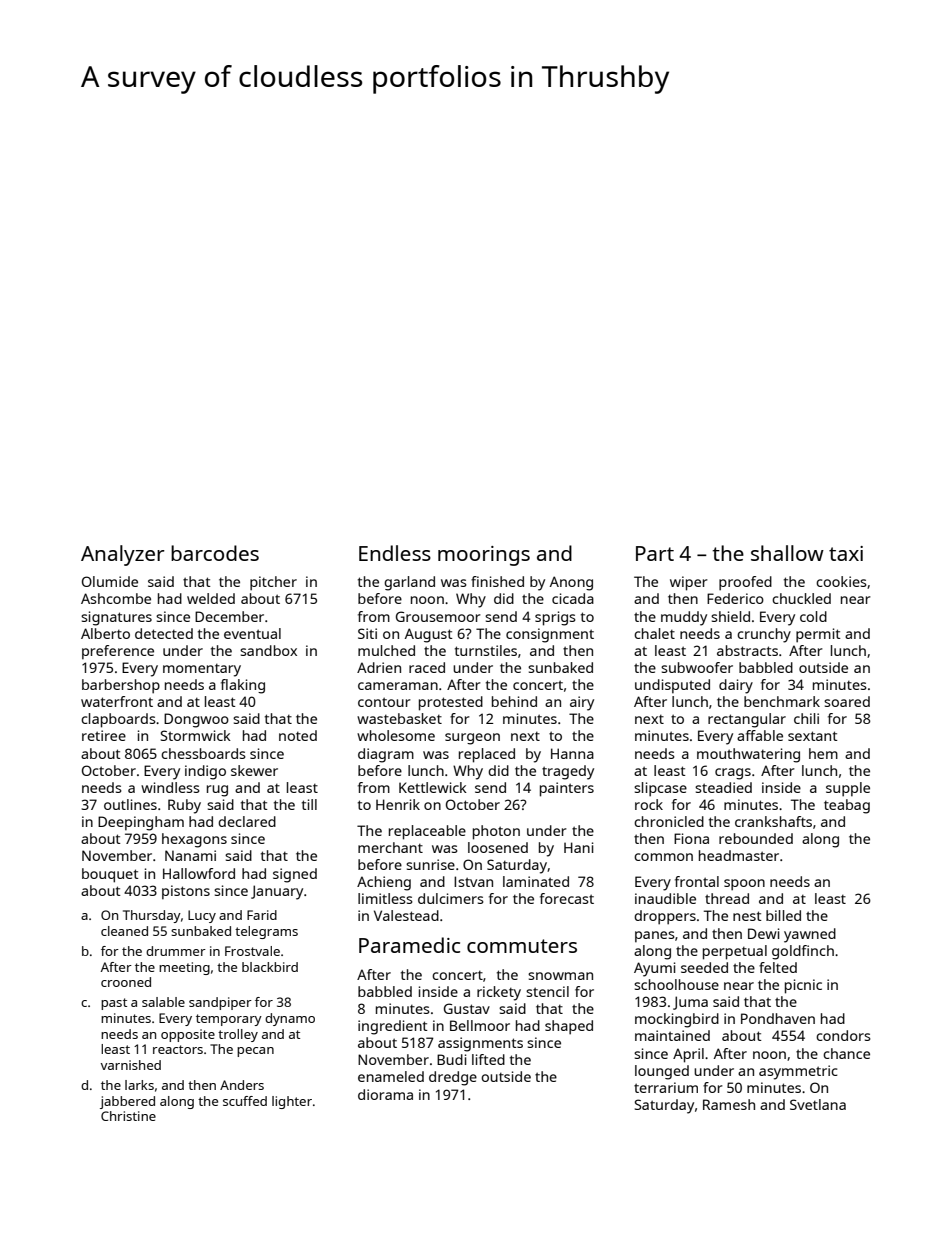  What do you see at coordinates (215, 553) in the screenshot?
I see `barcodes` at bounding box center [215, 553].
